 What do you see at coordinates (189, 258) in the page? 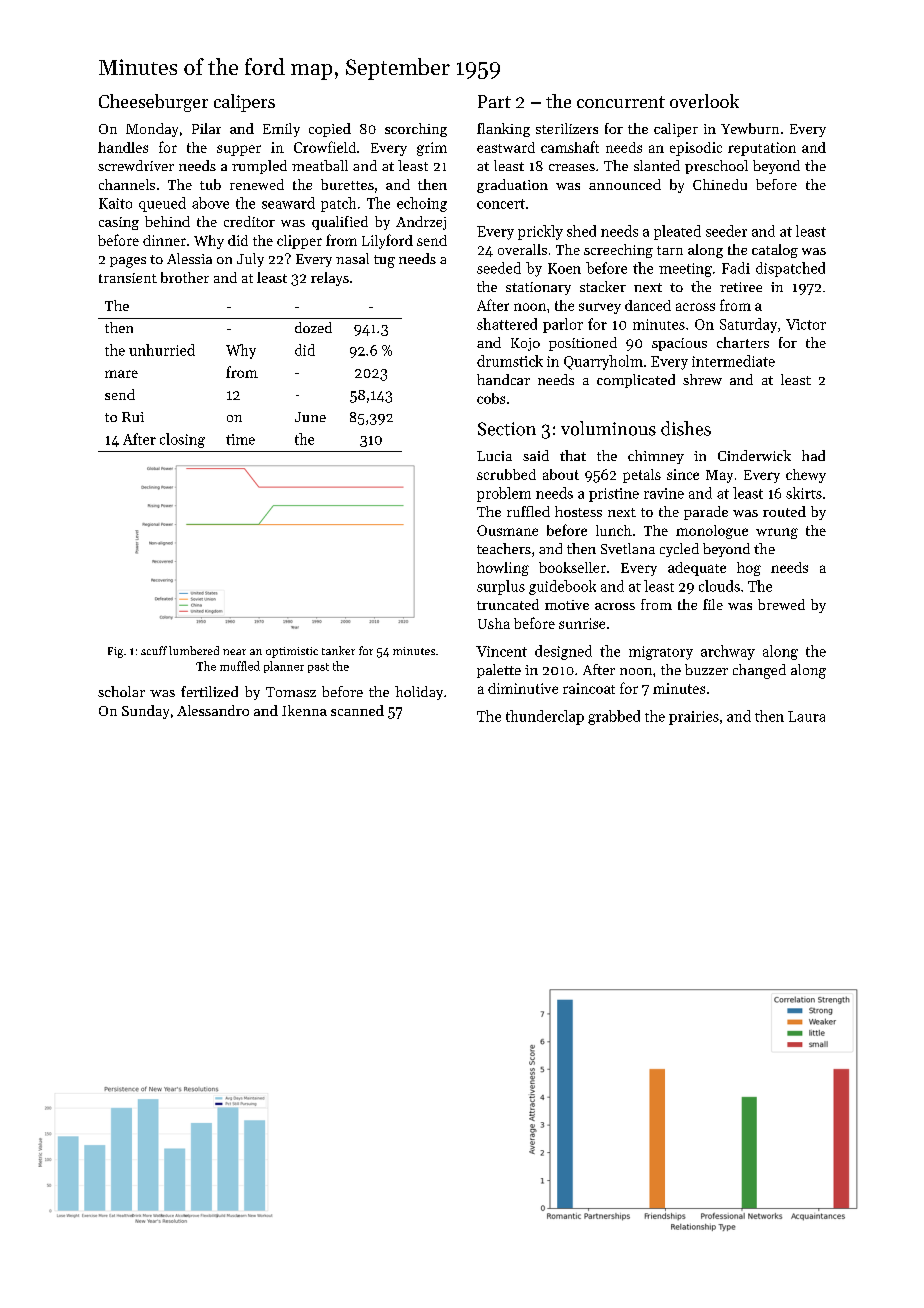
I see `Alessia` at bounding box center [189, 258].
